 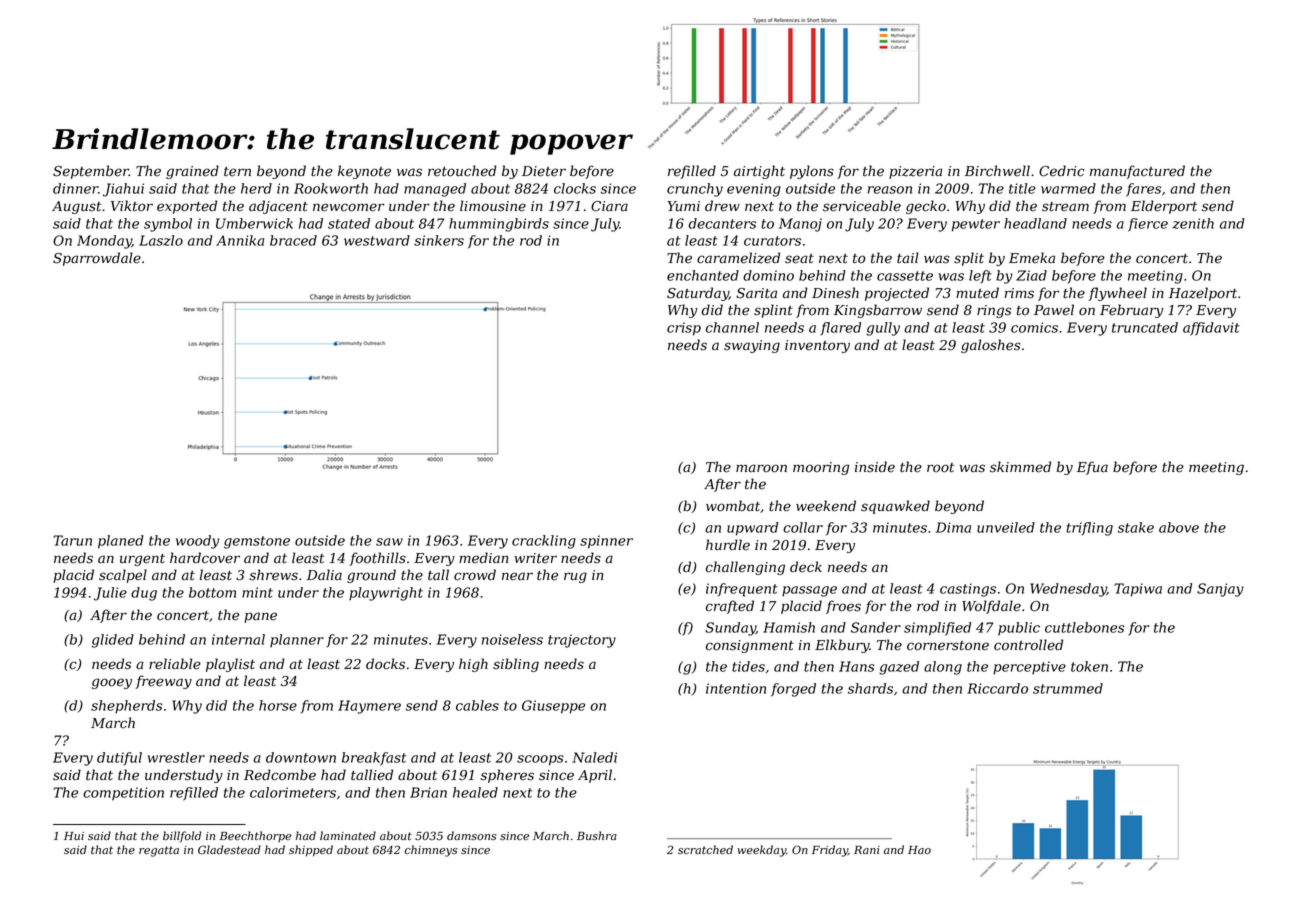 What do you see at coordinates (997, 688) in the screenshot?
I see `Riccardo` at bounding box center [997, 688].
